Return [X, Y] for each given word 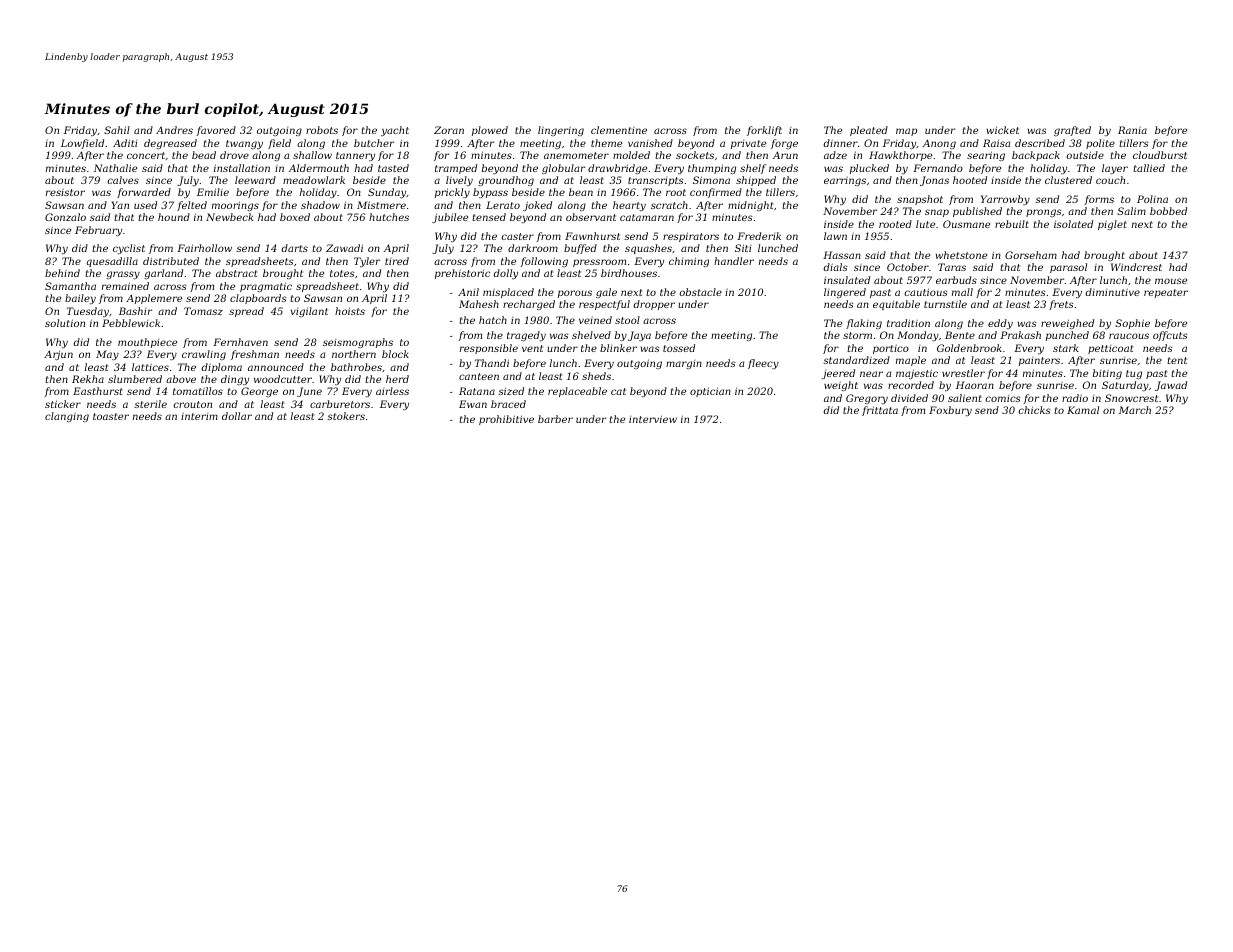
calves [123, 180]
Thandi [492, 363]
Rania [1132, 130]
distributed [171, 261]
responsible [489, 349]
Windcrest [1136, 267]
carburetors [340, 404]
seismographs [358, 343]
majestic [917, 374]
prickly [452, 193]
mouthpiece [147, 343]
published [977, 212]
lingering [561, 131]
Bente [960, 335]
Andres [174, 130]
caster [517, 236]
